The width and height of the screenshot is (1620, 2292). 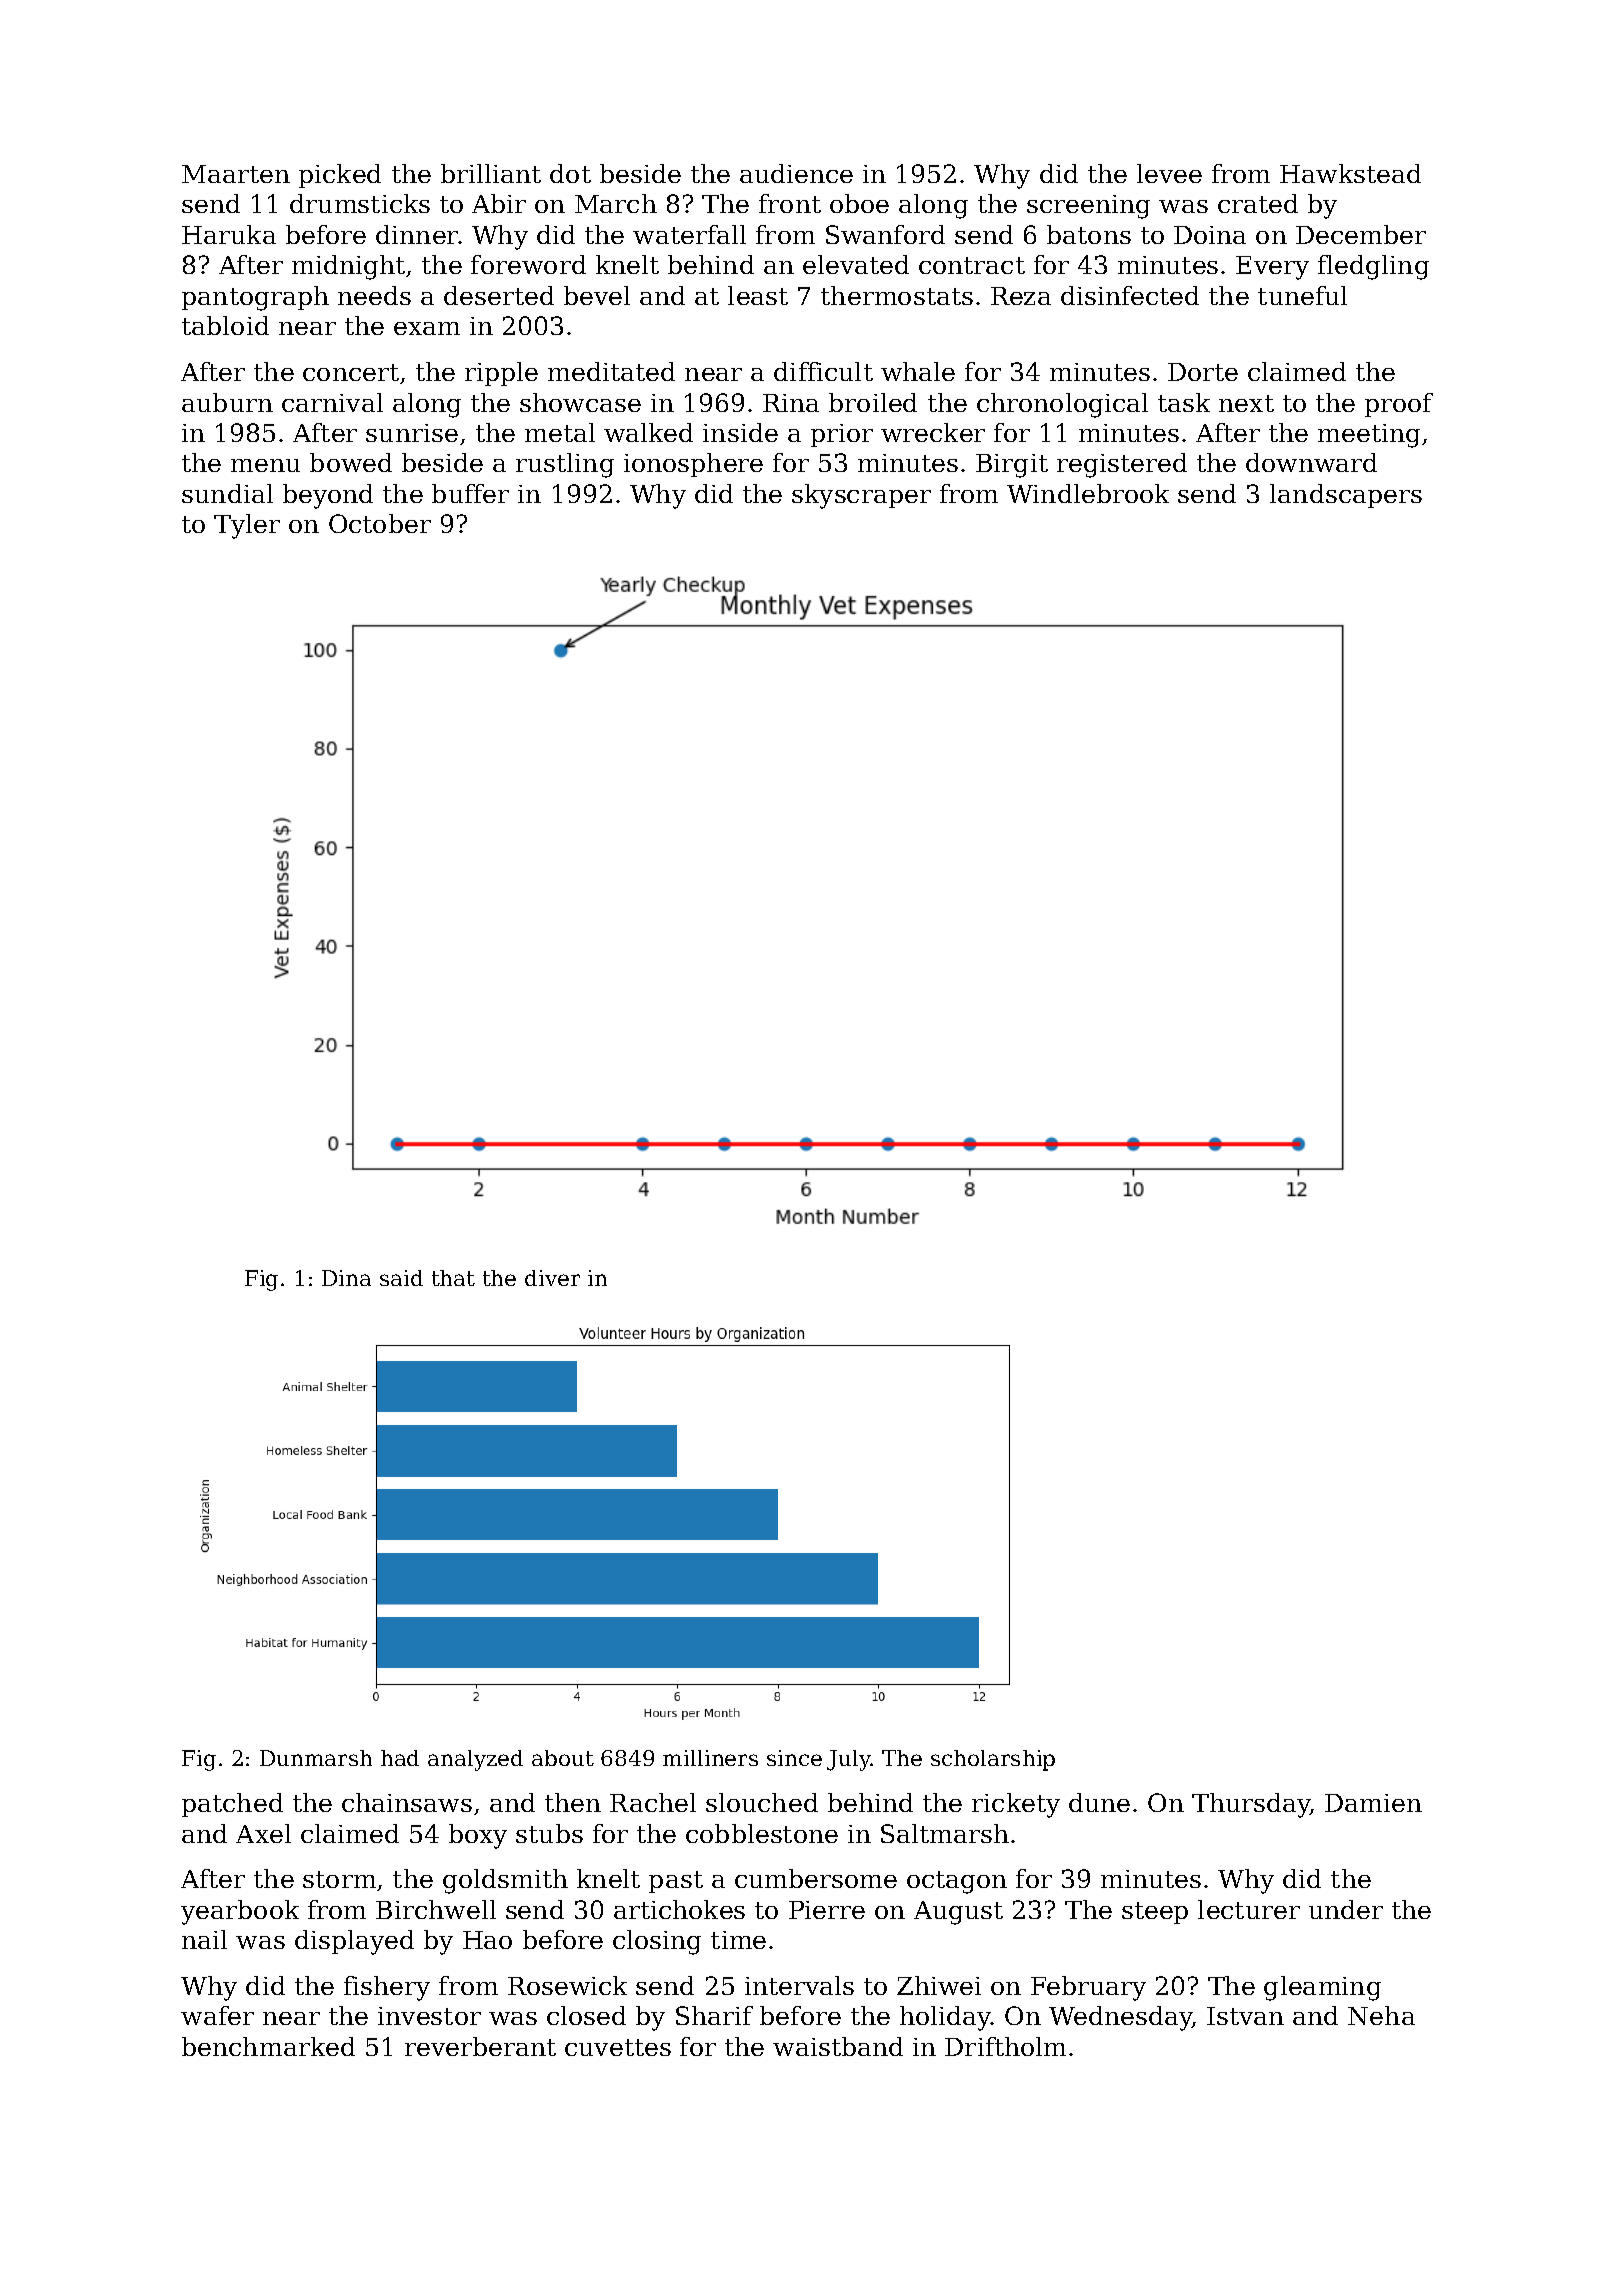 I want to click on wafer, so click(x=217, y=2015).
